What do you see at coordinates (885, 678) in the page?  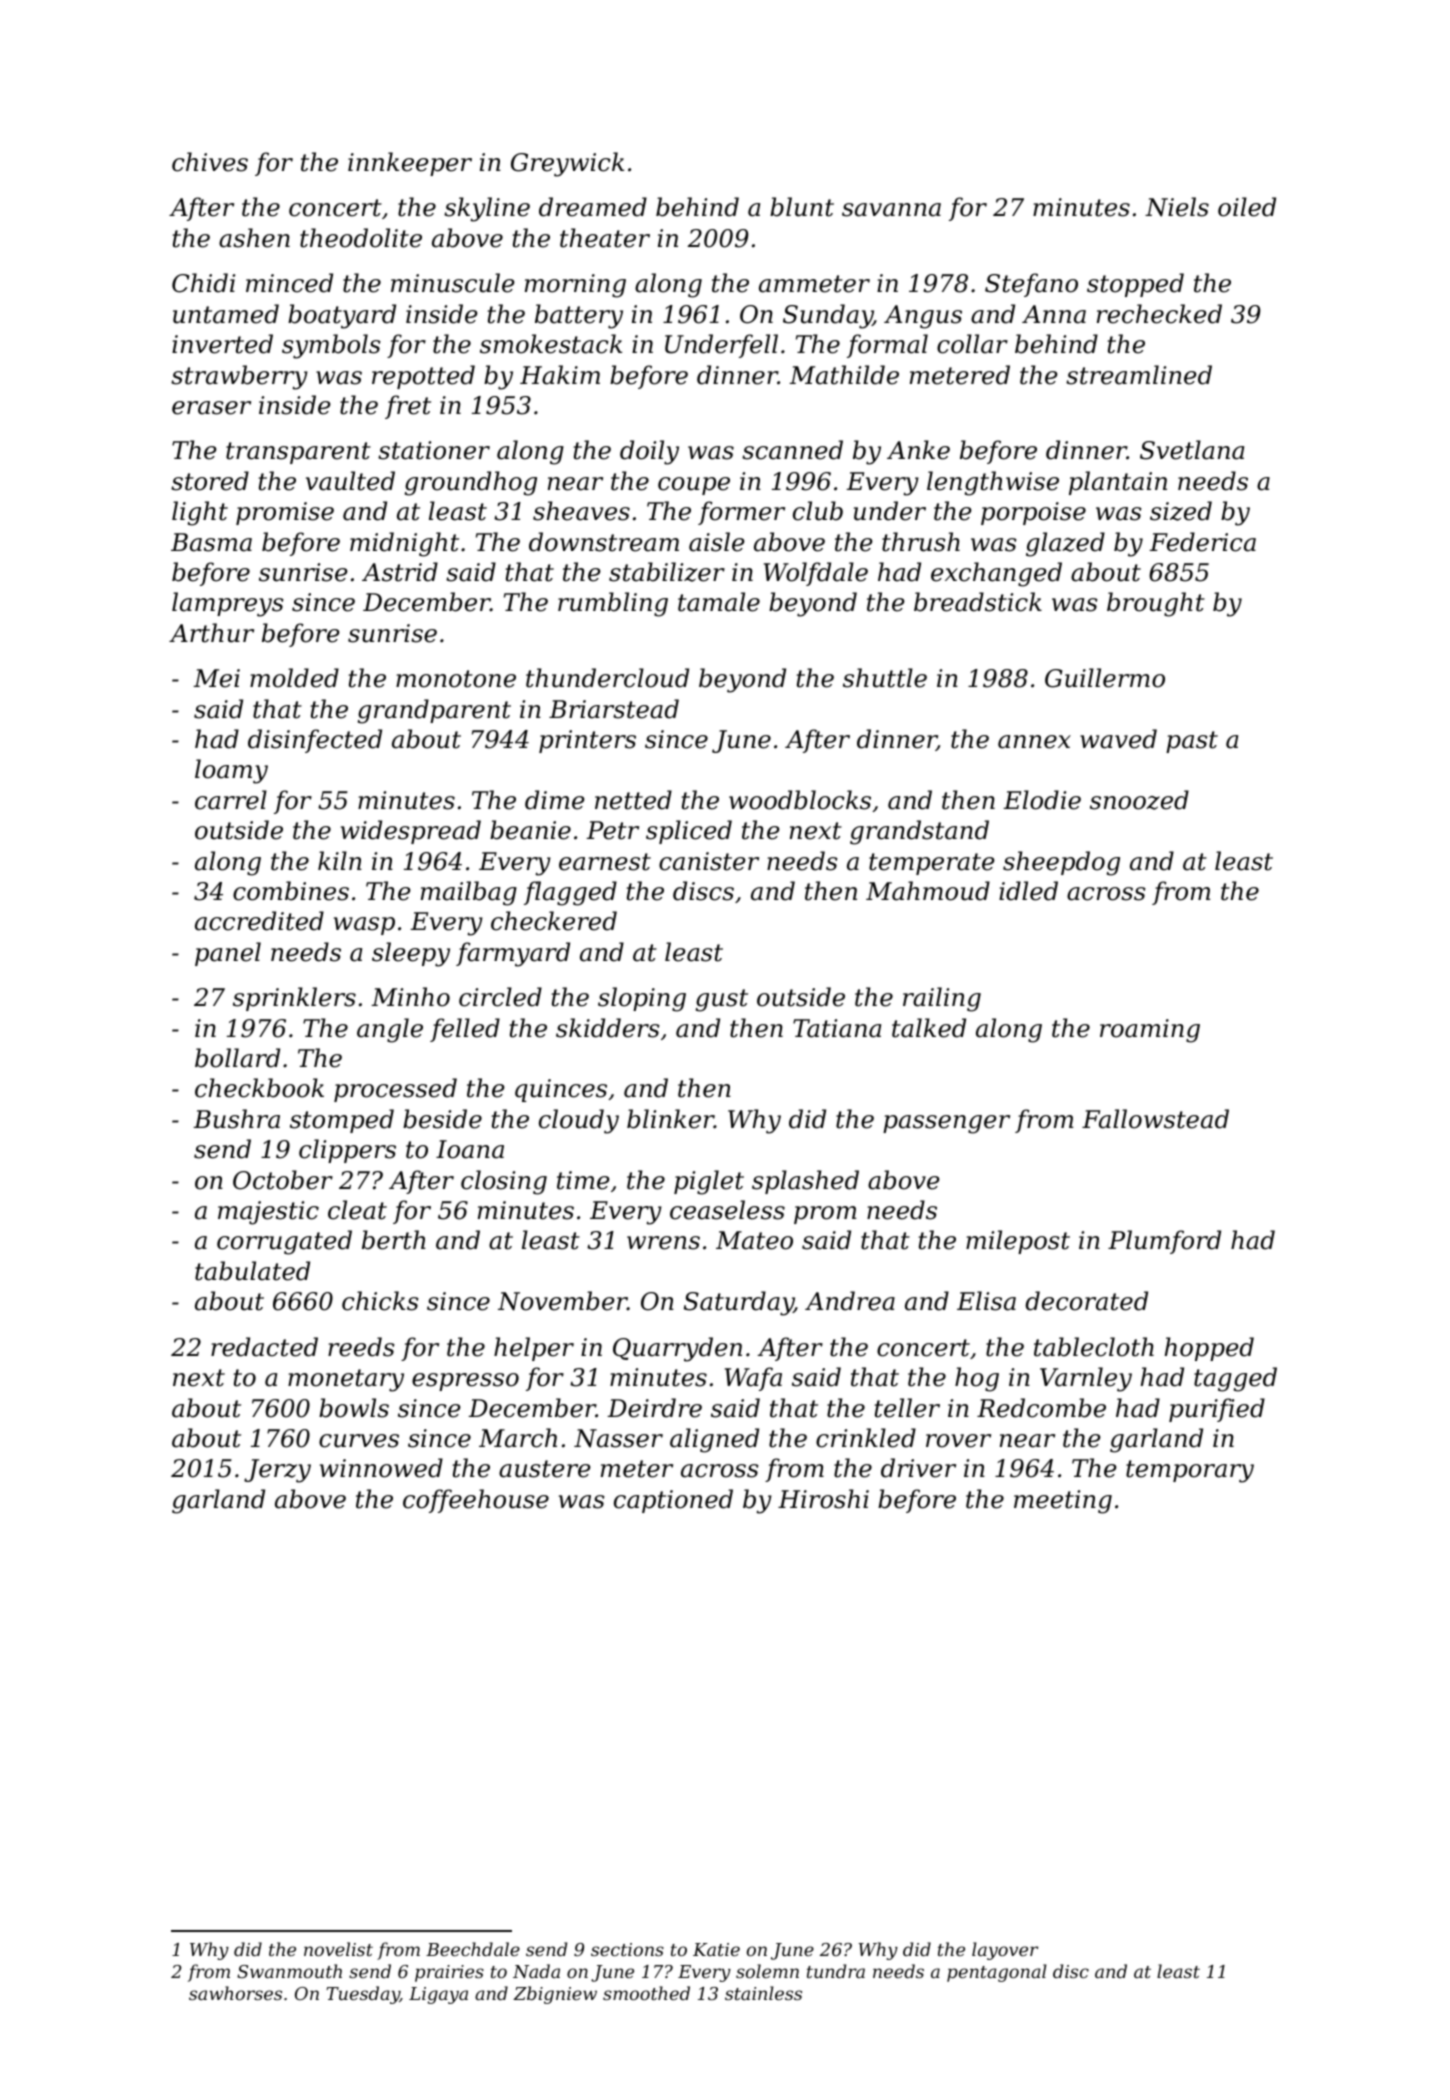 I see `shuttle` at bounding box center [885, 678].
